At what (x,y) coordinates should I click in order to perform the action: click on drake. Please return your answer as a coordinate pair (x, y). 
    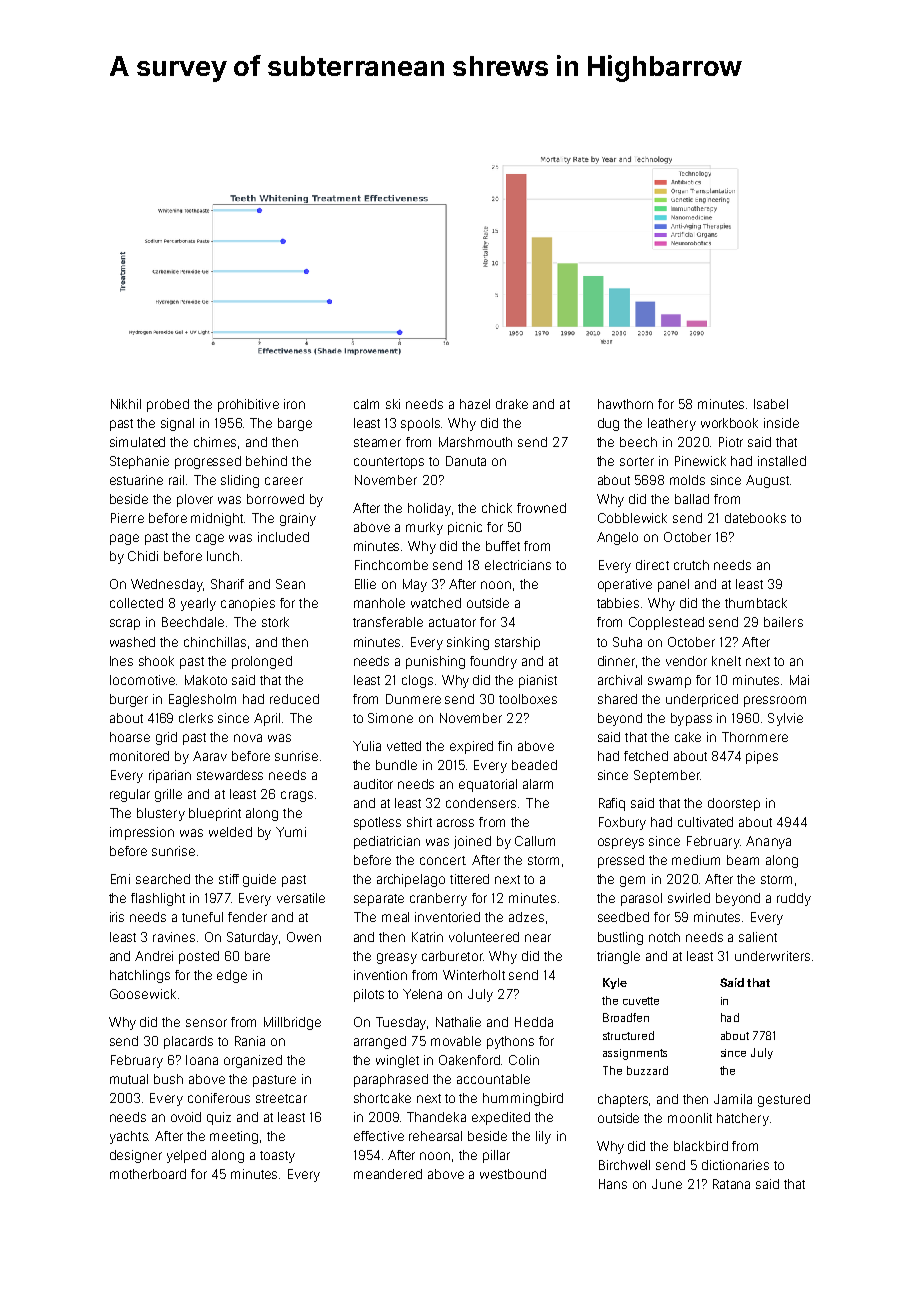
    Looking at the image, I should click on (512, 404).
